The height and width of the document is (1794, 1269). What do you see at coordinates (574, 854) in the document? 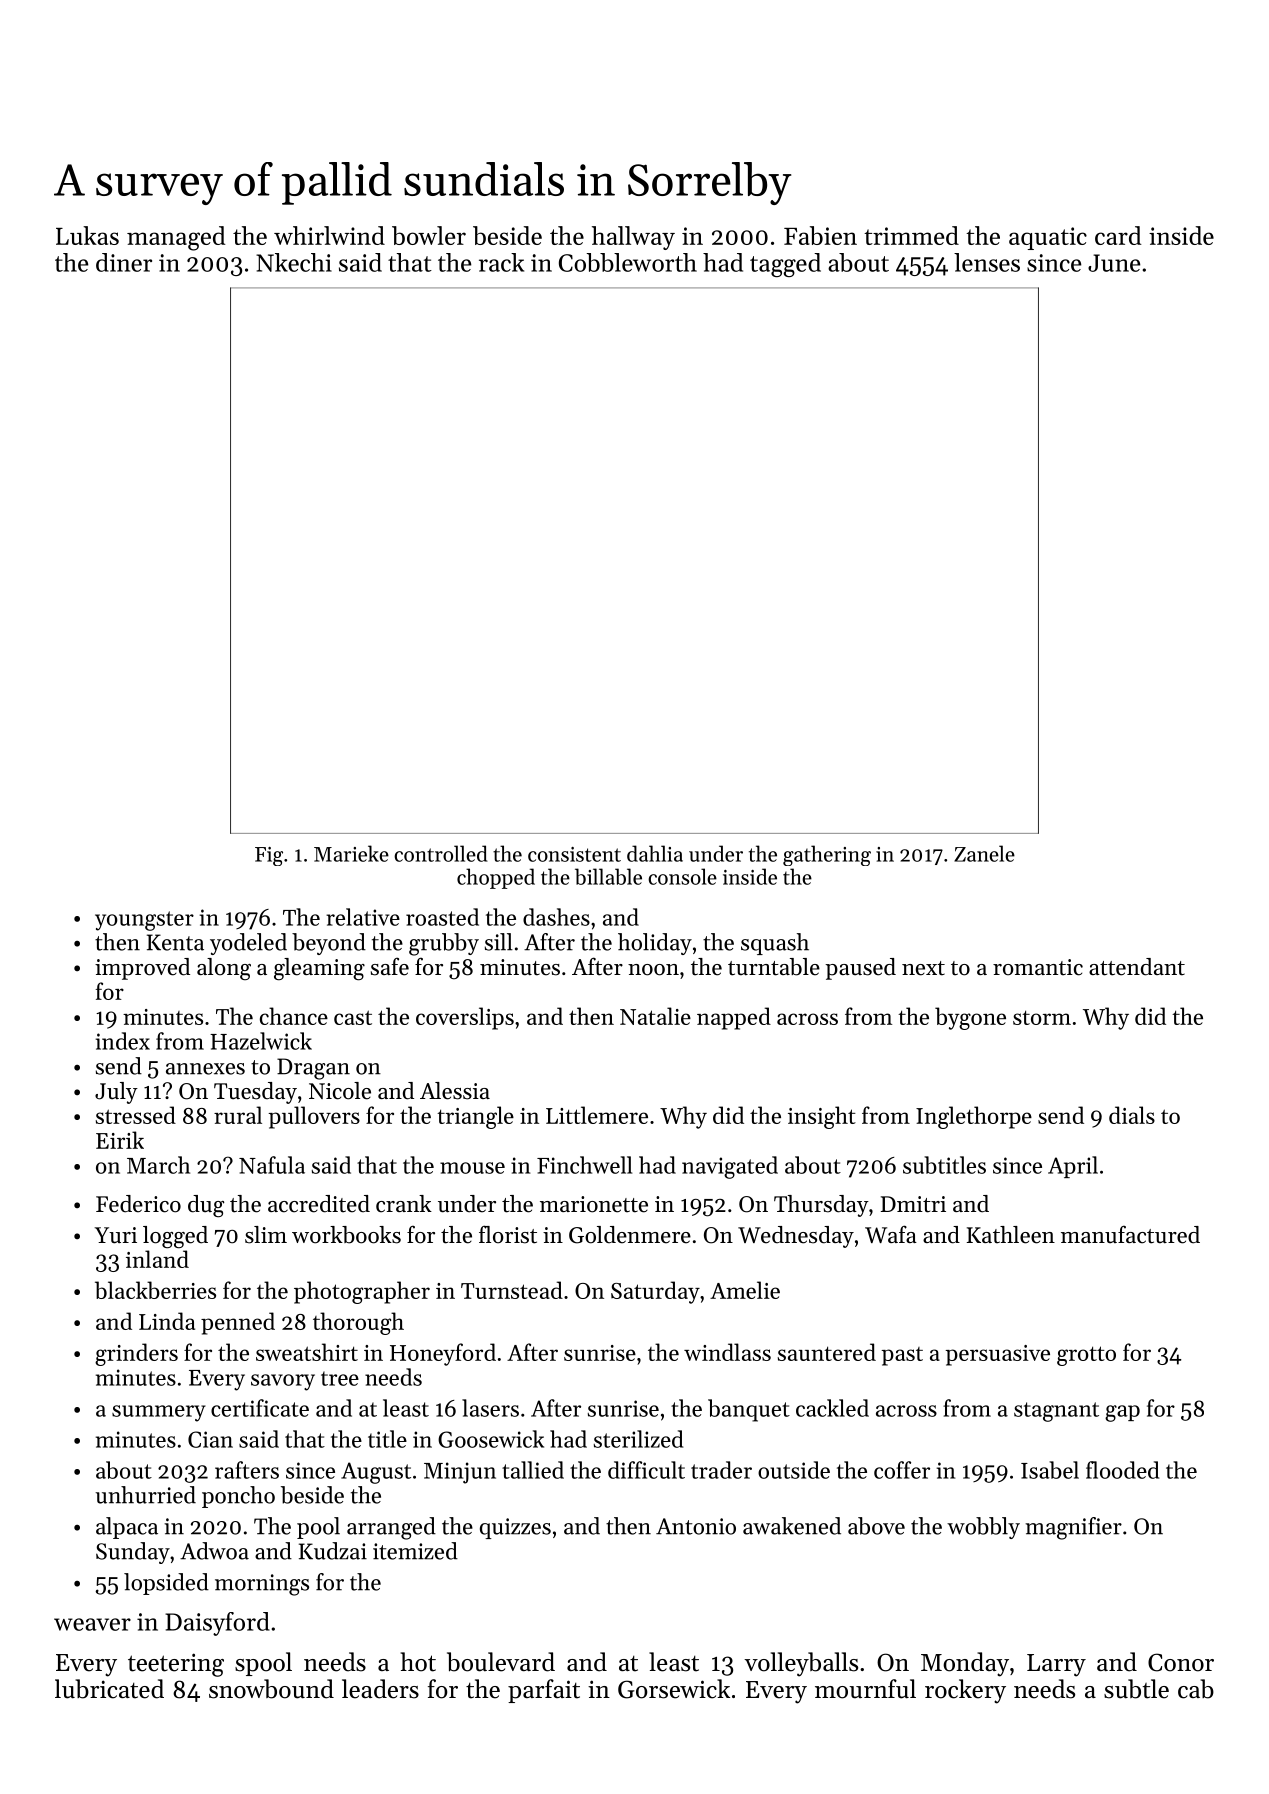
I see `consistent` at bounding box center [574, 854].
